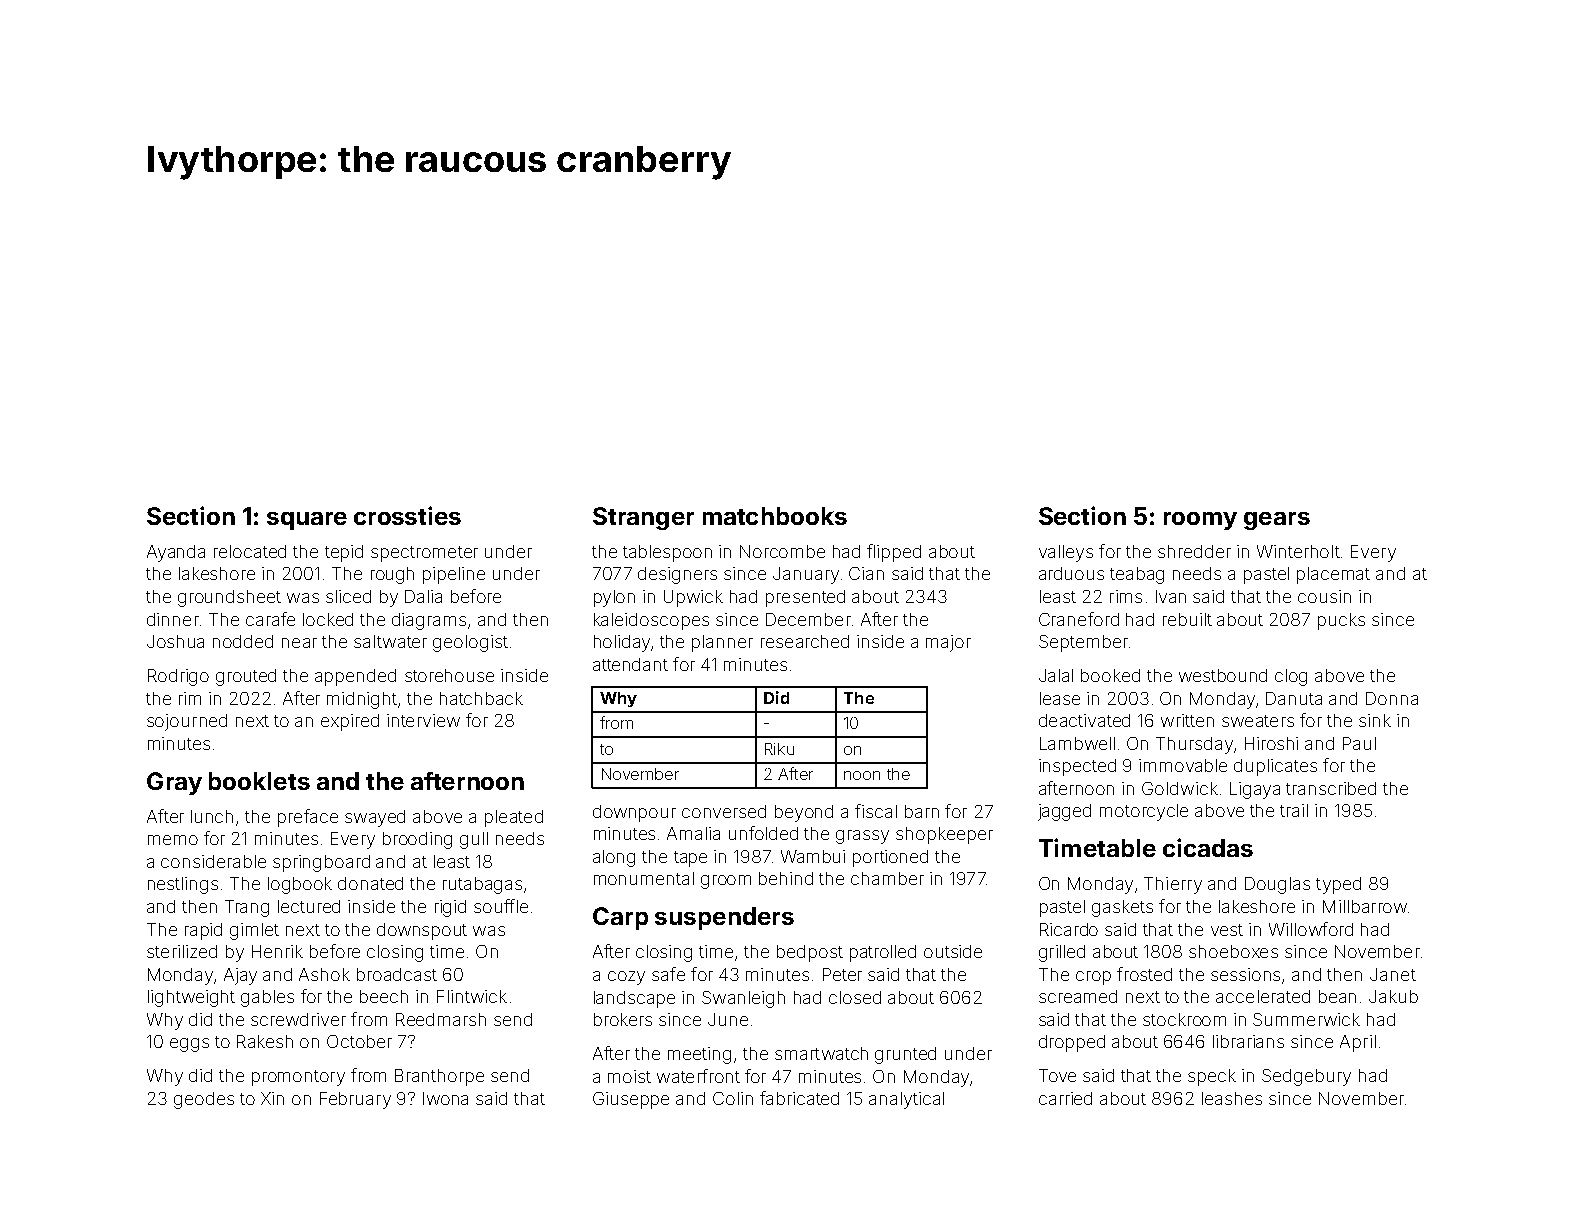  I want to click on October, so click(359, 1041).
